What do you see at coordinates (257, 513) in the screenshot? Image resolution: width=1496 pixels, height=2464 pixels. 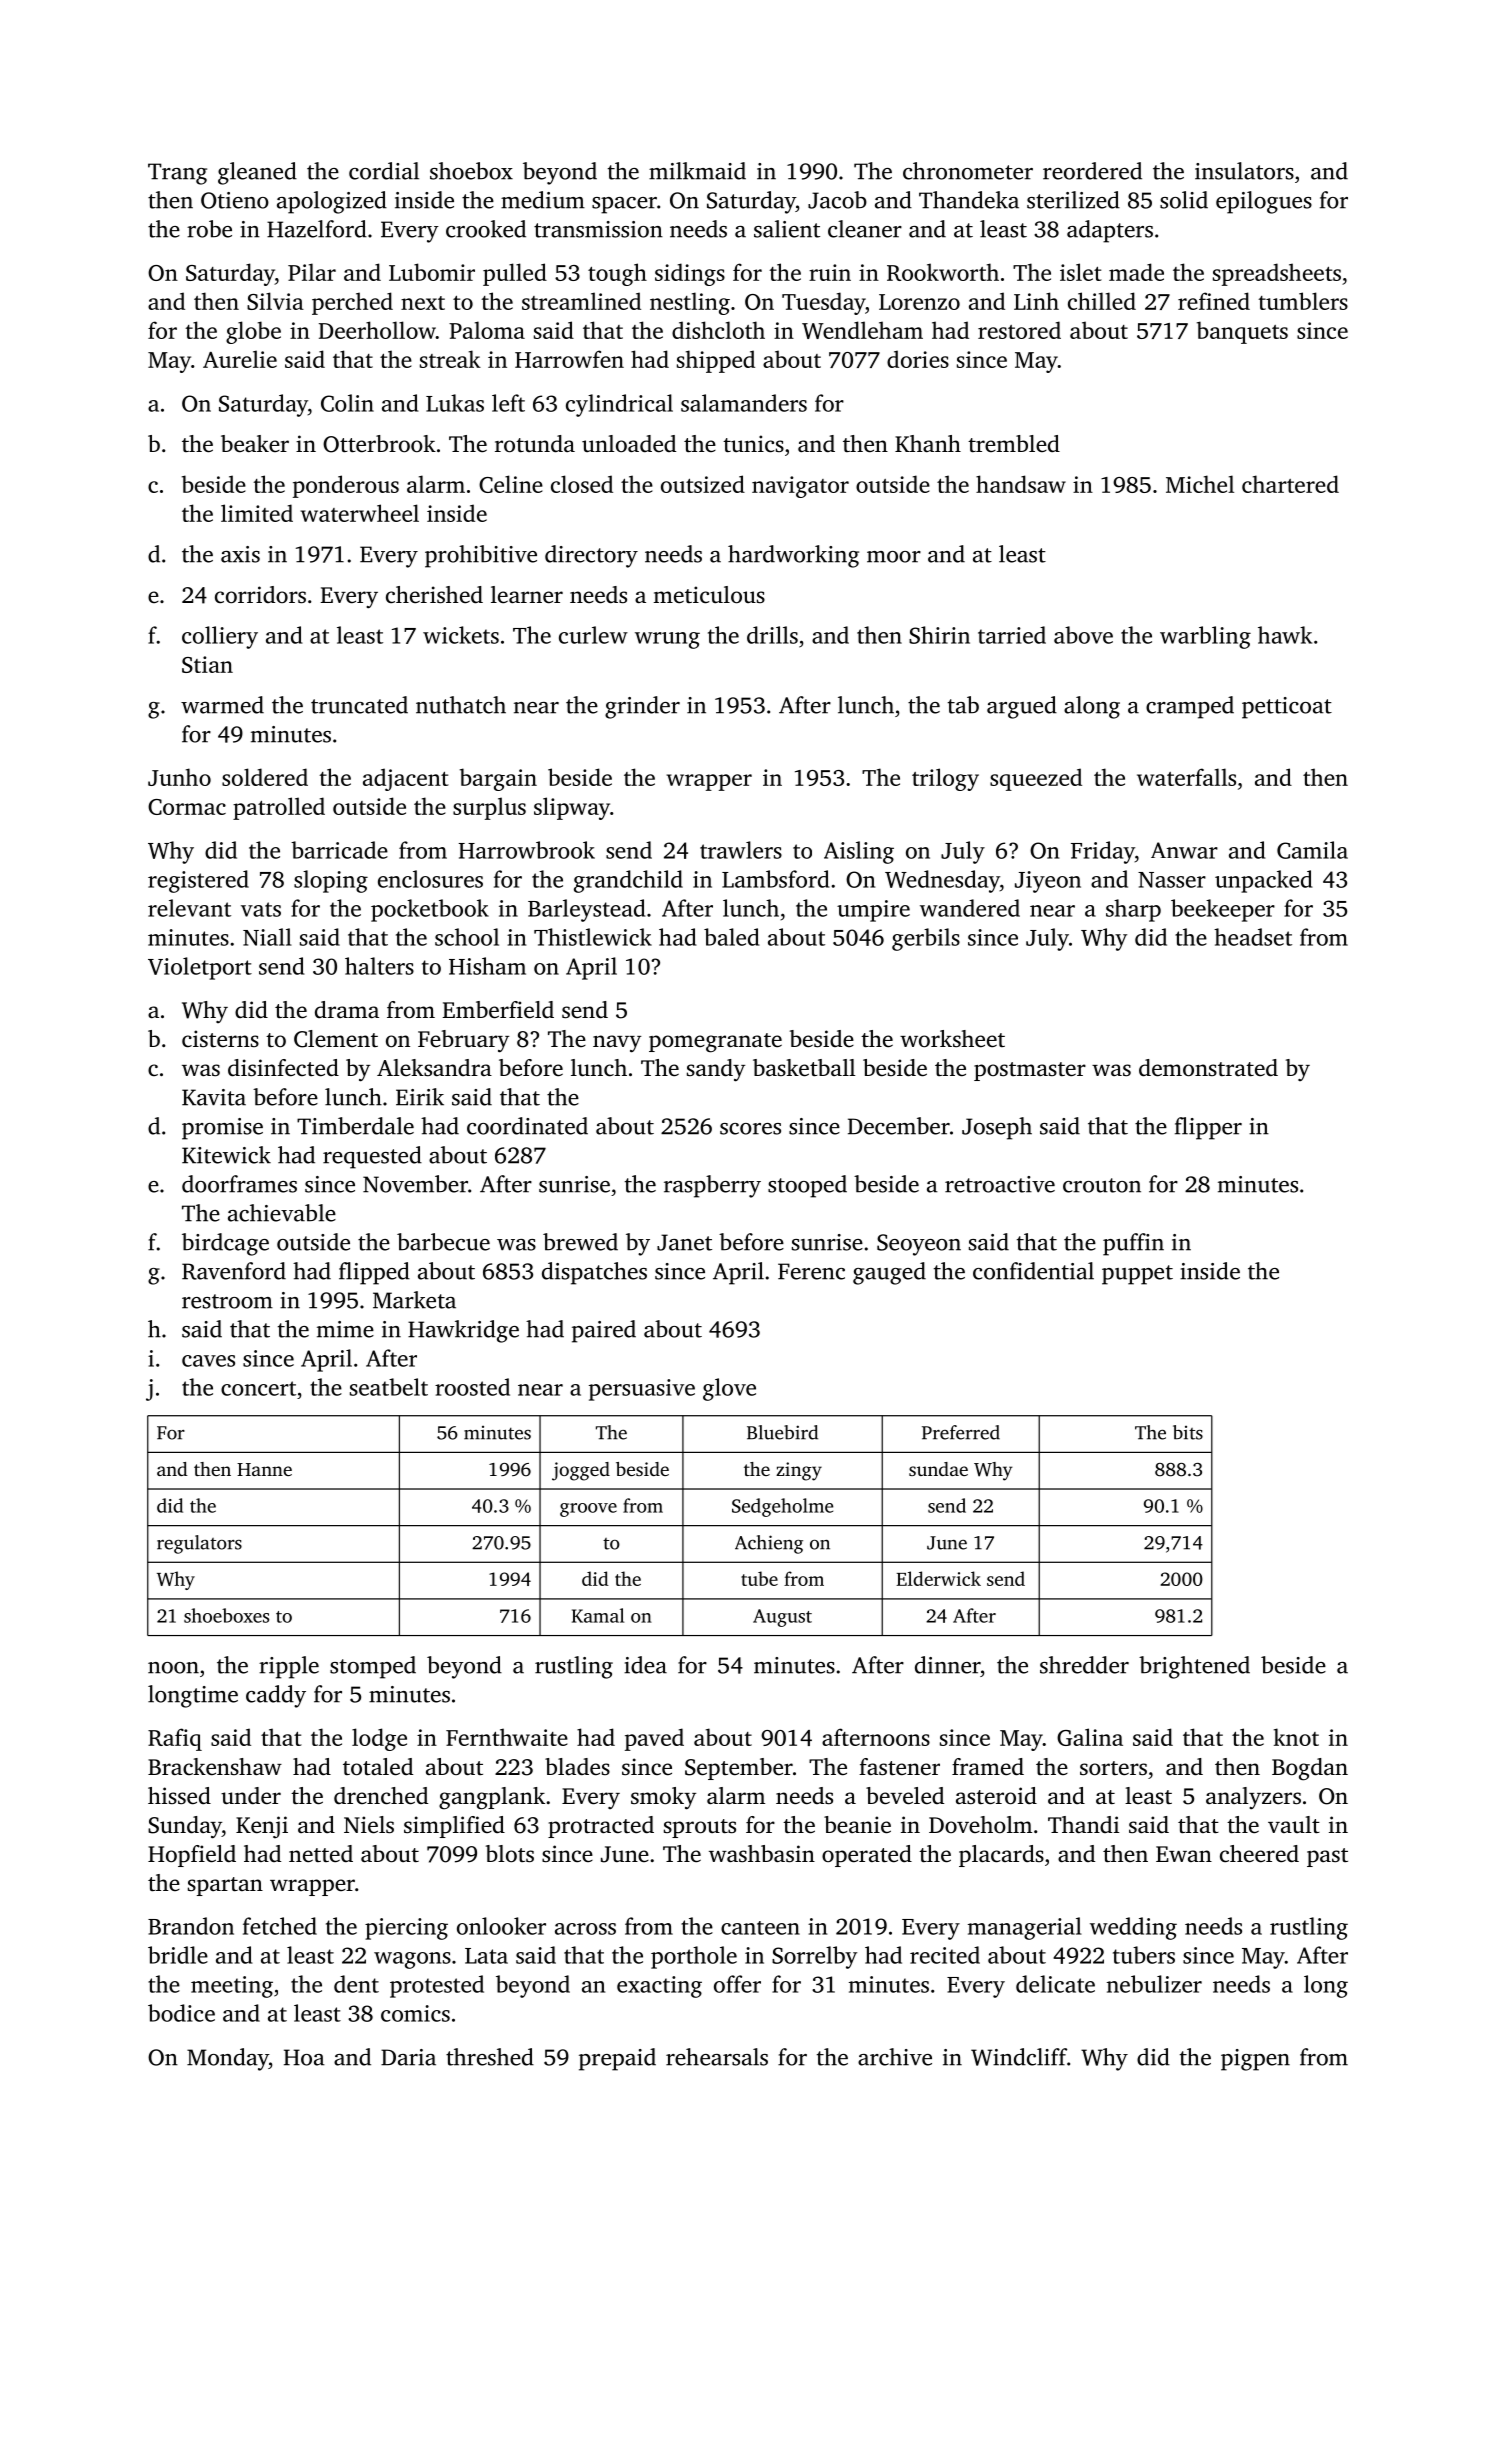 I see `limited` at bounding box center [257, 513].
